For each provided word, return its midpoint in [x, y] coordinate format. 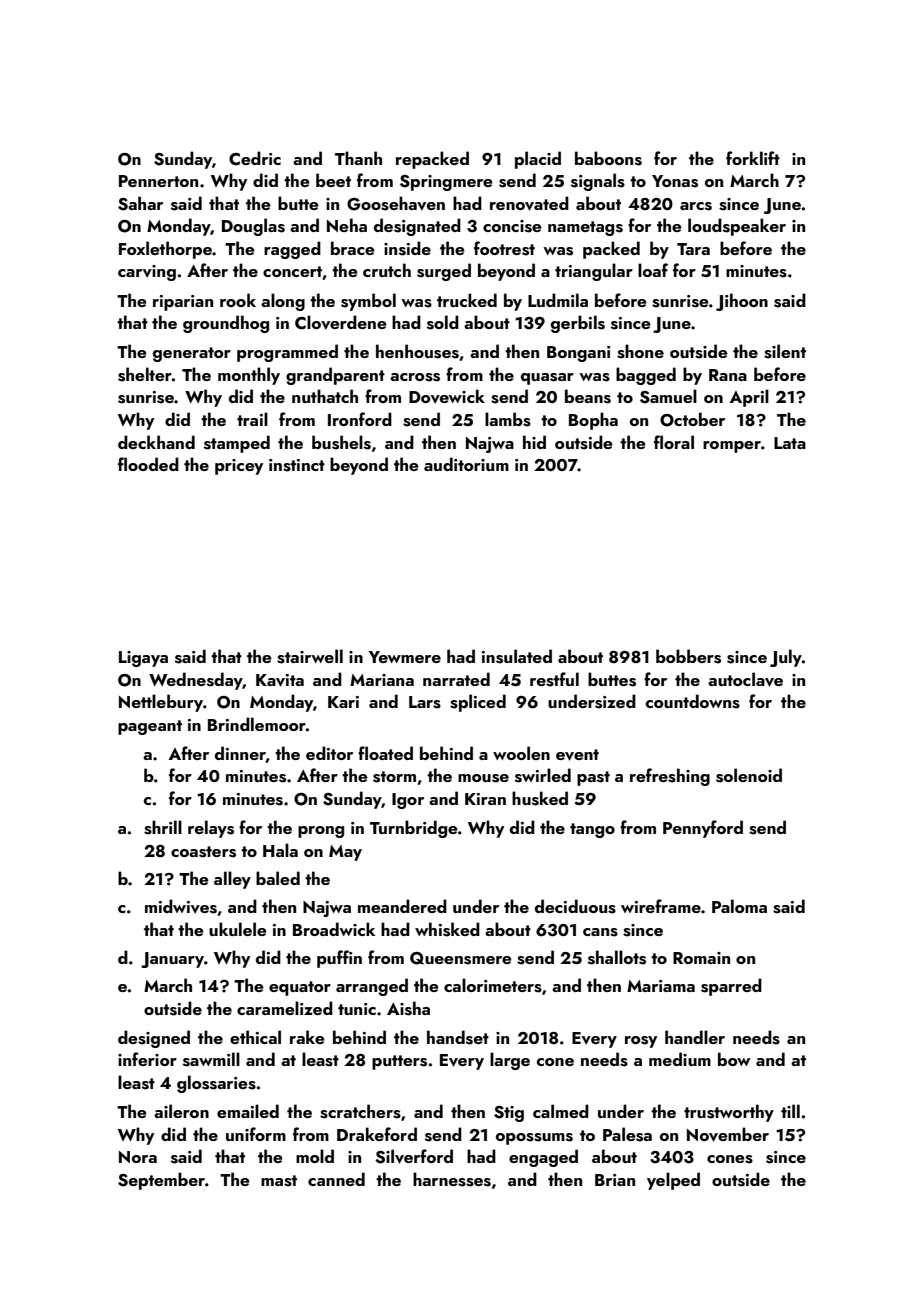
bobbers [688, 656]
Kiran [485, 799]
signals [598, 182]
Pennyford [703, 829]
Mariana [382, 680]
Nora [138, 1157]
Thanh [358, 158]
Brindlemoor [257, 724]
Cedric [255, 158]
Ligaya [143, 659]
